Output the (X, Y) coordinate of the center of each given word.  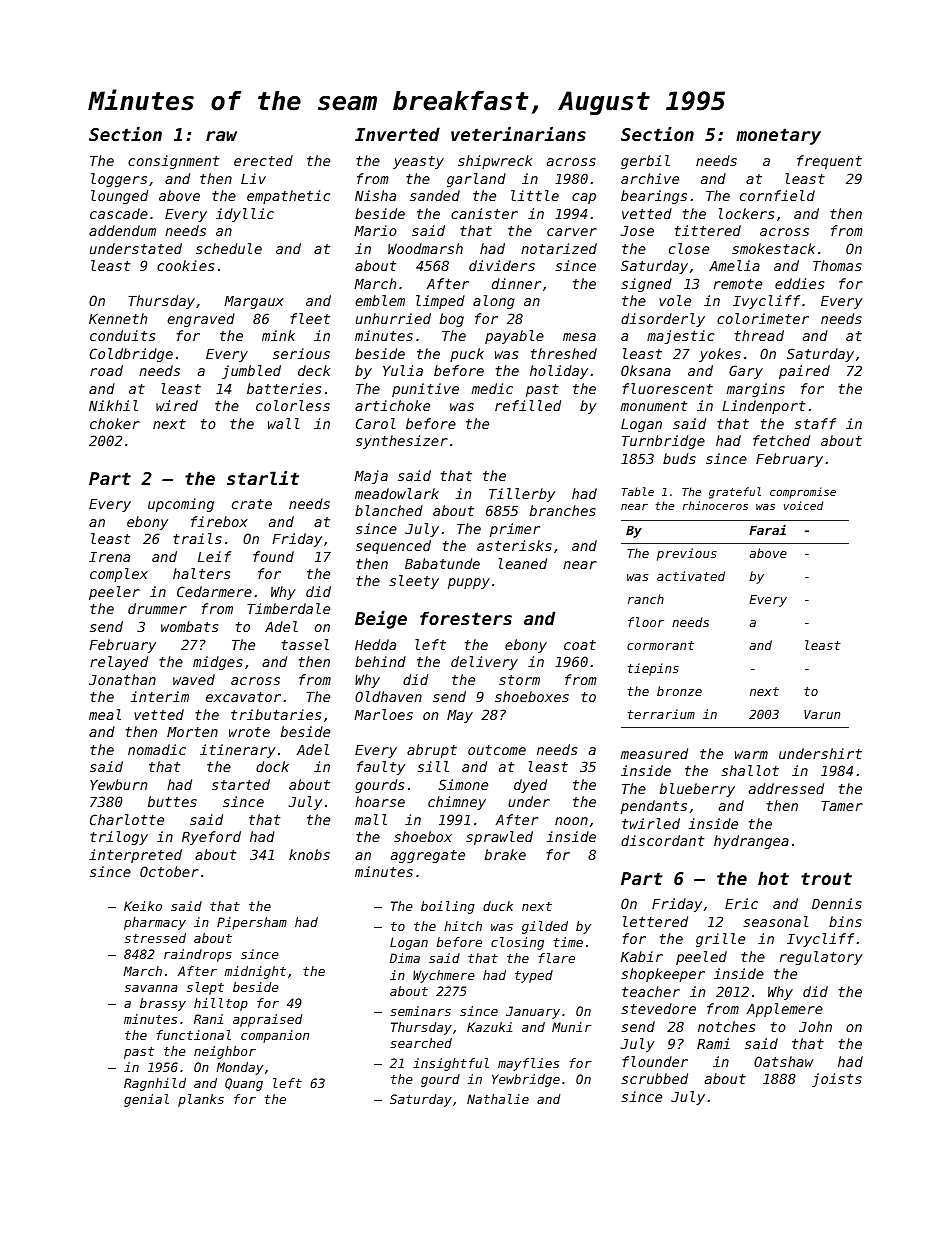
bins (845, 921)
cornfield (777, 195)
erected (263, 160)
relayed (119, 663)
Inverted (397, 134)
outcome (497, 750)
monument (654, 406)
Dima (405, 958)
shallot (750, 770)
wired (177, 405)
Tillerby (522, 495)
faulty (381, 768)
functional (194, 1035)
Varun (822, 714)
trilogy (119, 838)
